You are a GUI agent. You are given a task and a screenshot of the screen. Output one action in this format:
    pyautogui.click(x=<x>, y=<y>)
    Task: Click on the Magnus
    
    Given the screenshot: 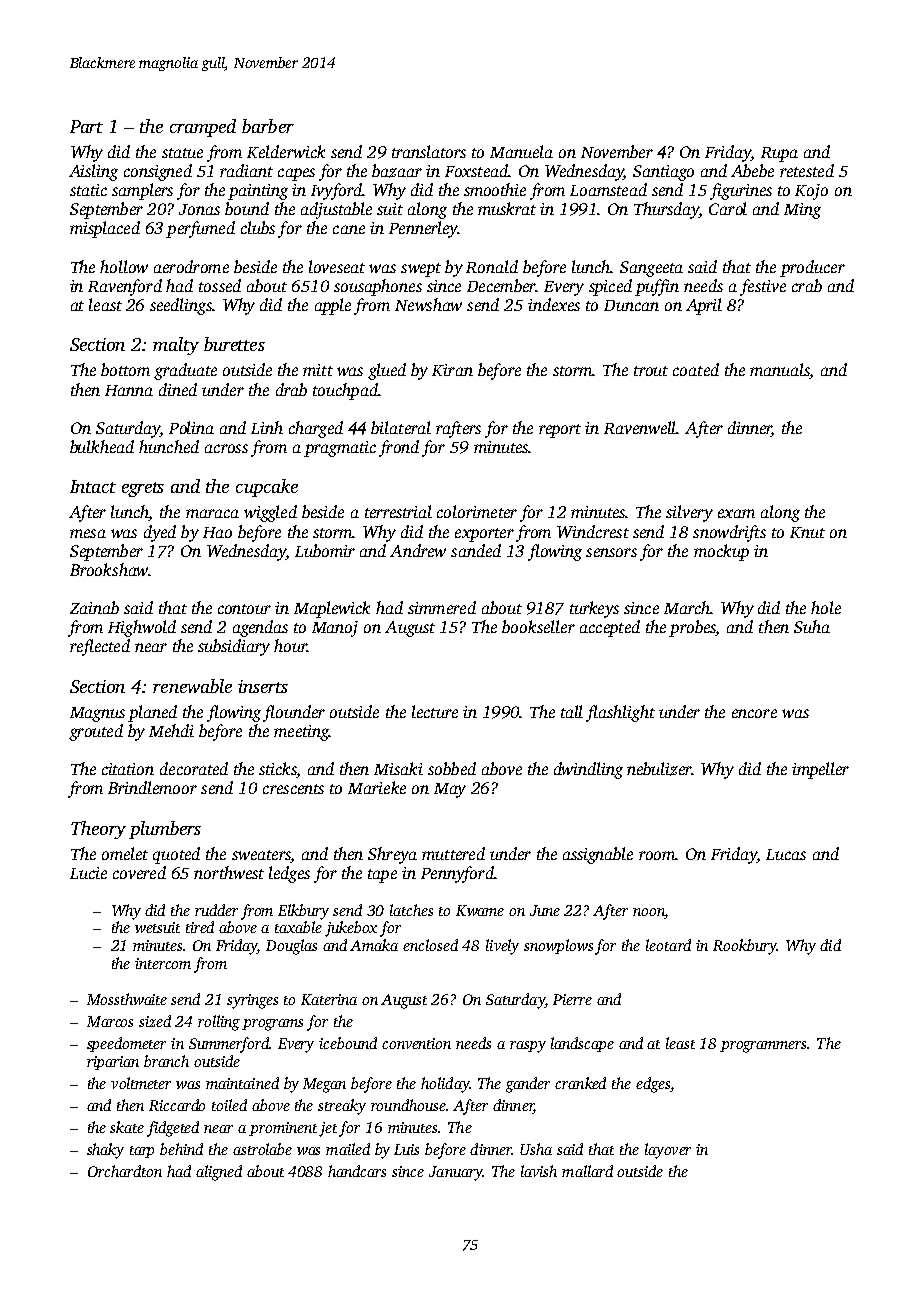 What is the action you would take?
    pyautogui.click(x=97, y=714)
